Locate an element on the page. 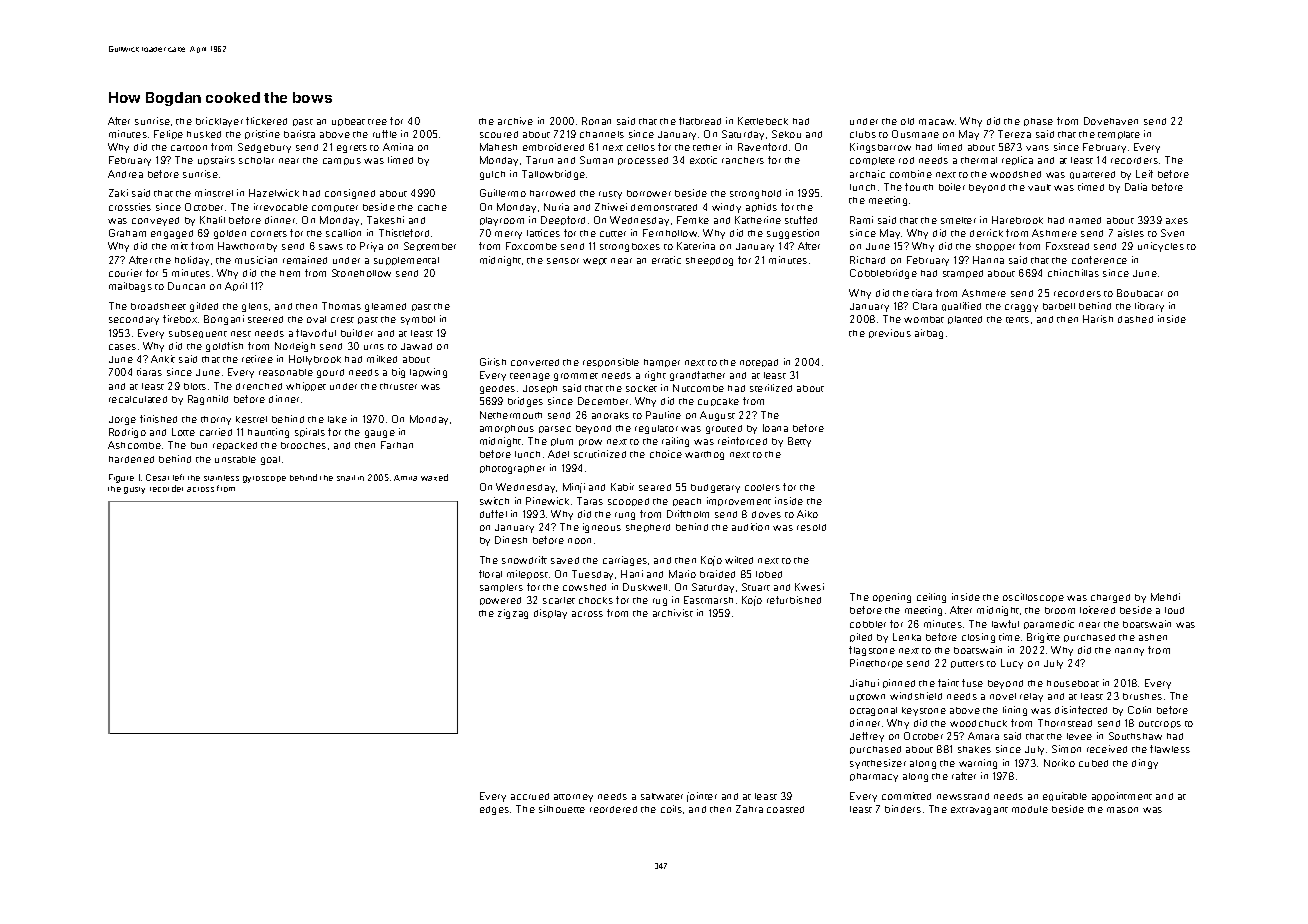 The width and height of the image is (1308, 924). boiler is located at coordinates (952, 187).
